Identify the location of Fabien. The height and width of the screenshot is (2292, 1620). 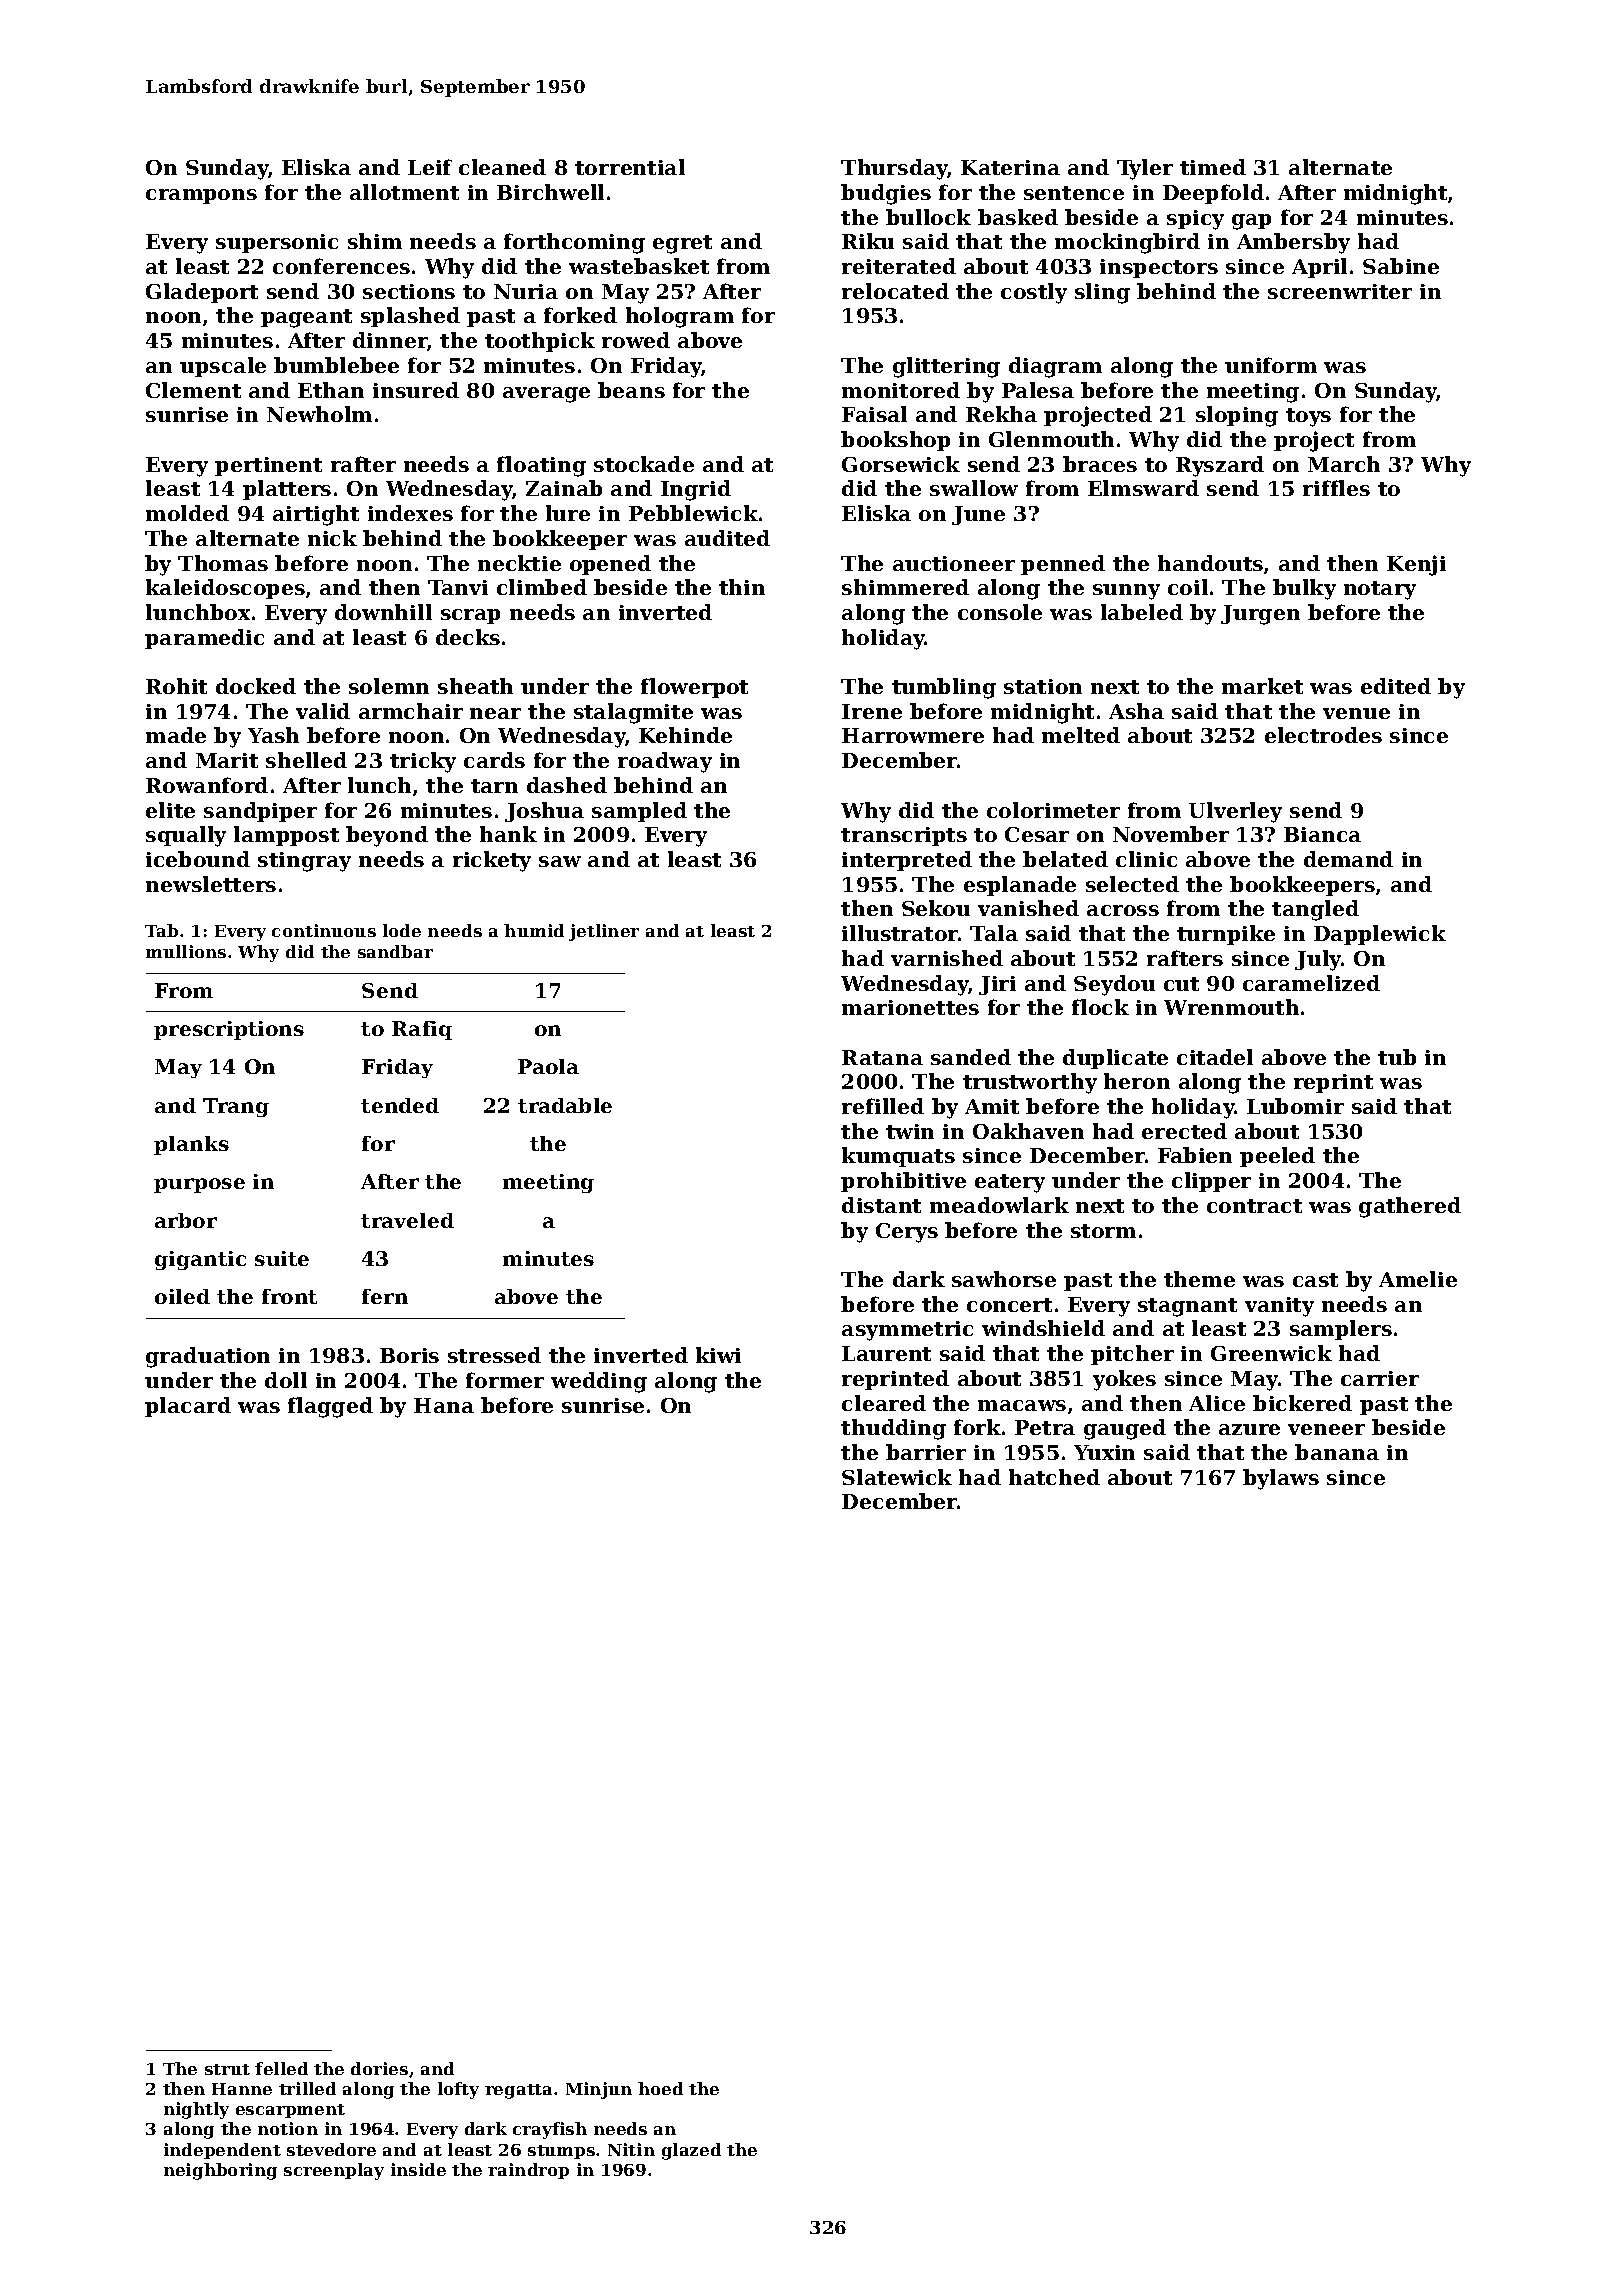
(1195, 1155).
